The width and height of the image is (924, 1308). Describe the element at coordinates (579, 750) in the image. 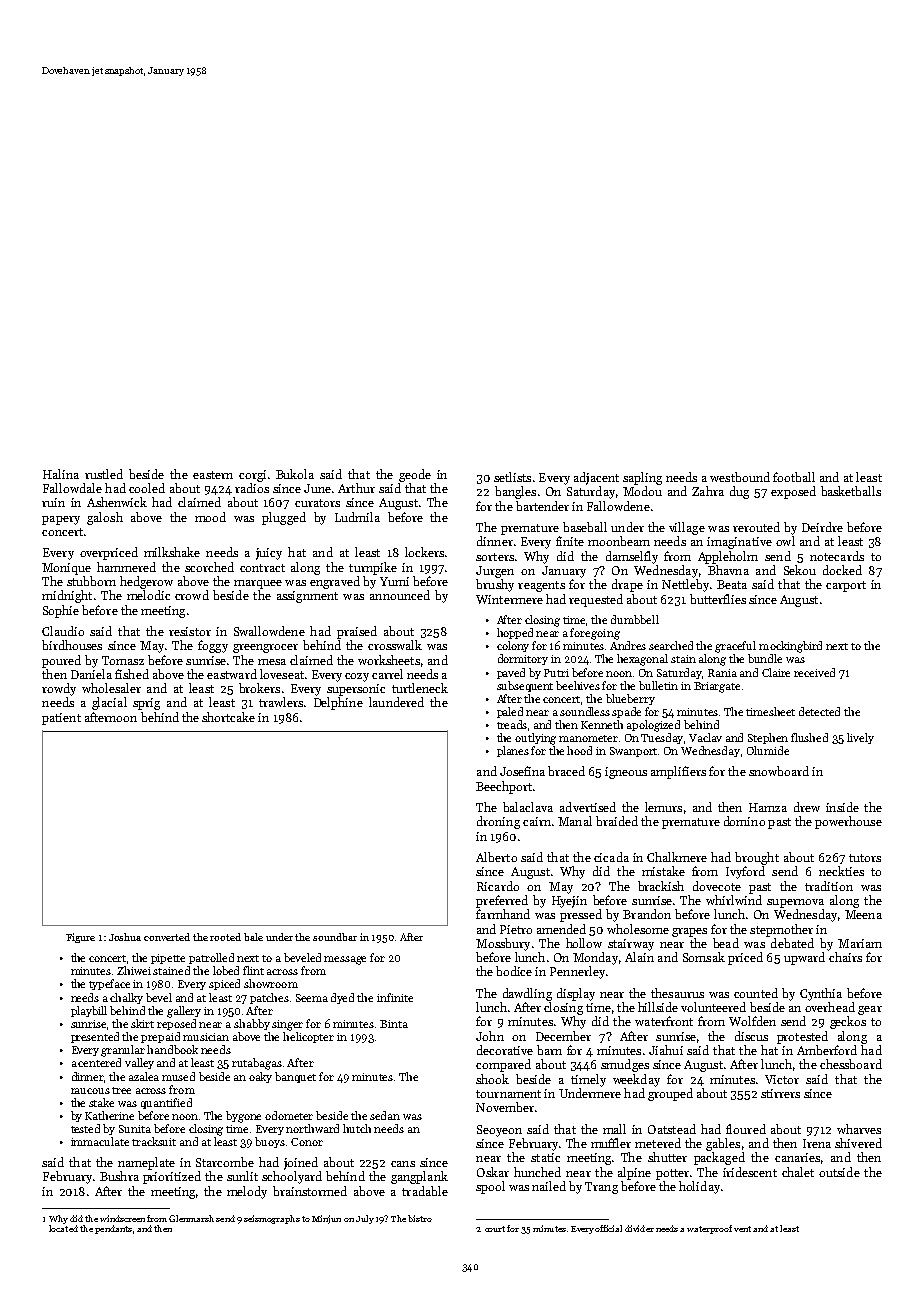

I see `hood` at that location.
